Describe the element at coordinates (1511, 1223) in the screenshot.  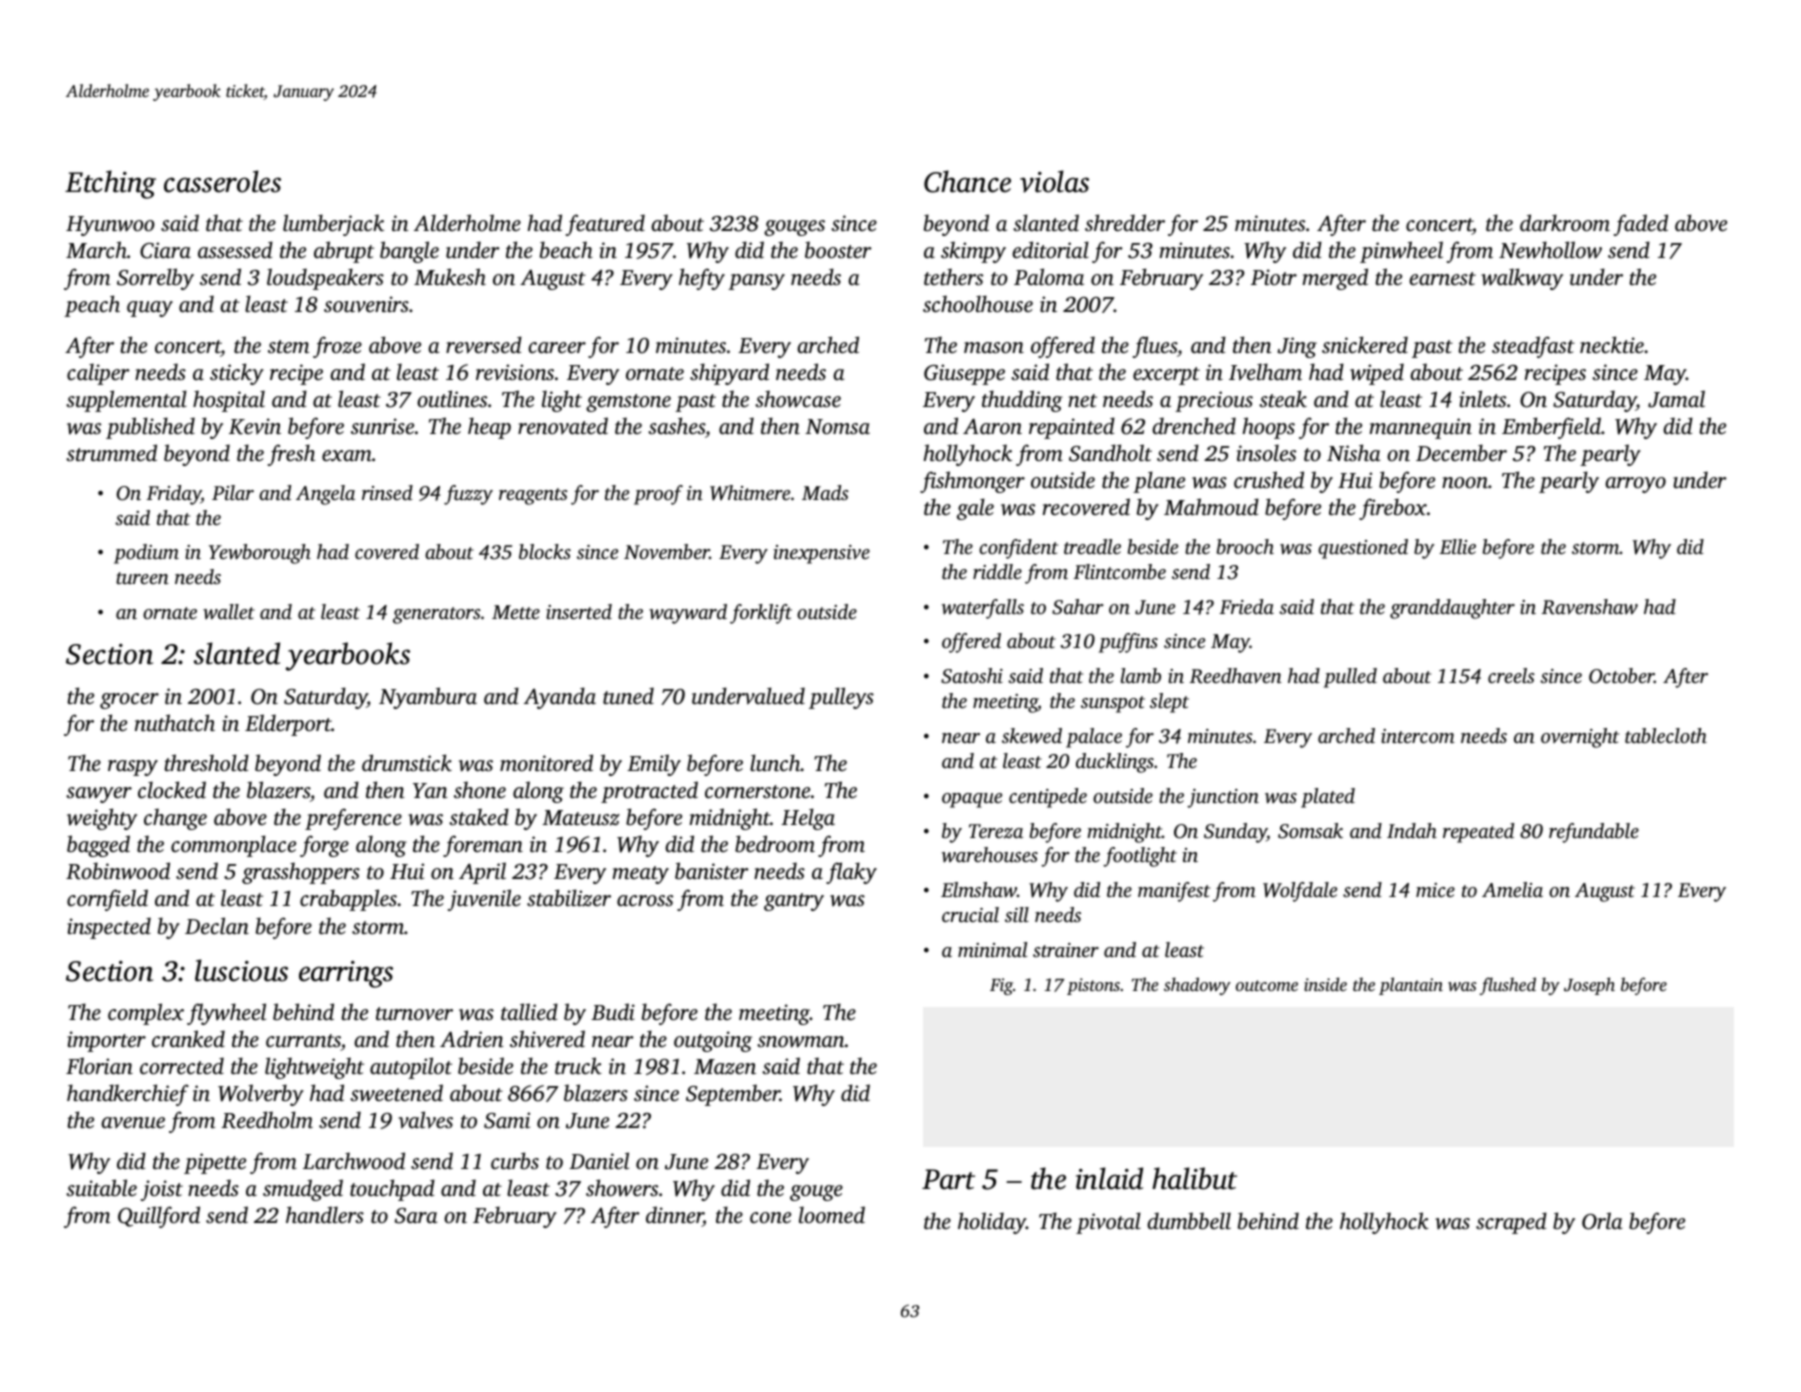
I see `scraped` at that location.
